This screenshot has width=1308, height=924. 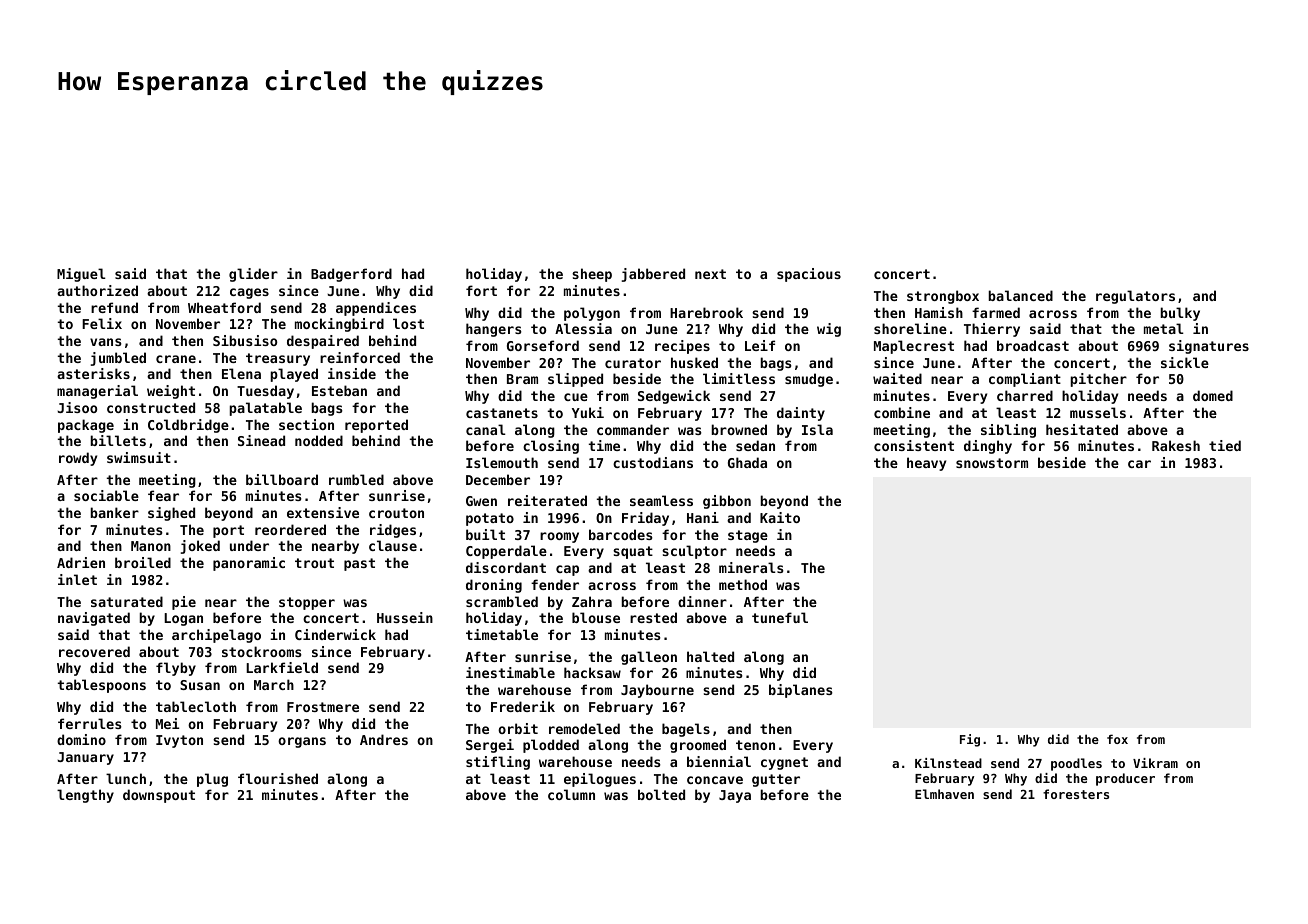 I want to click on jumbled, so click(x=118, y=359).
